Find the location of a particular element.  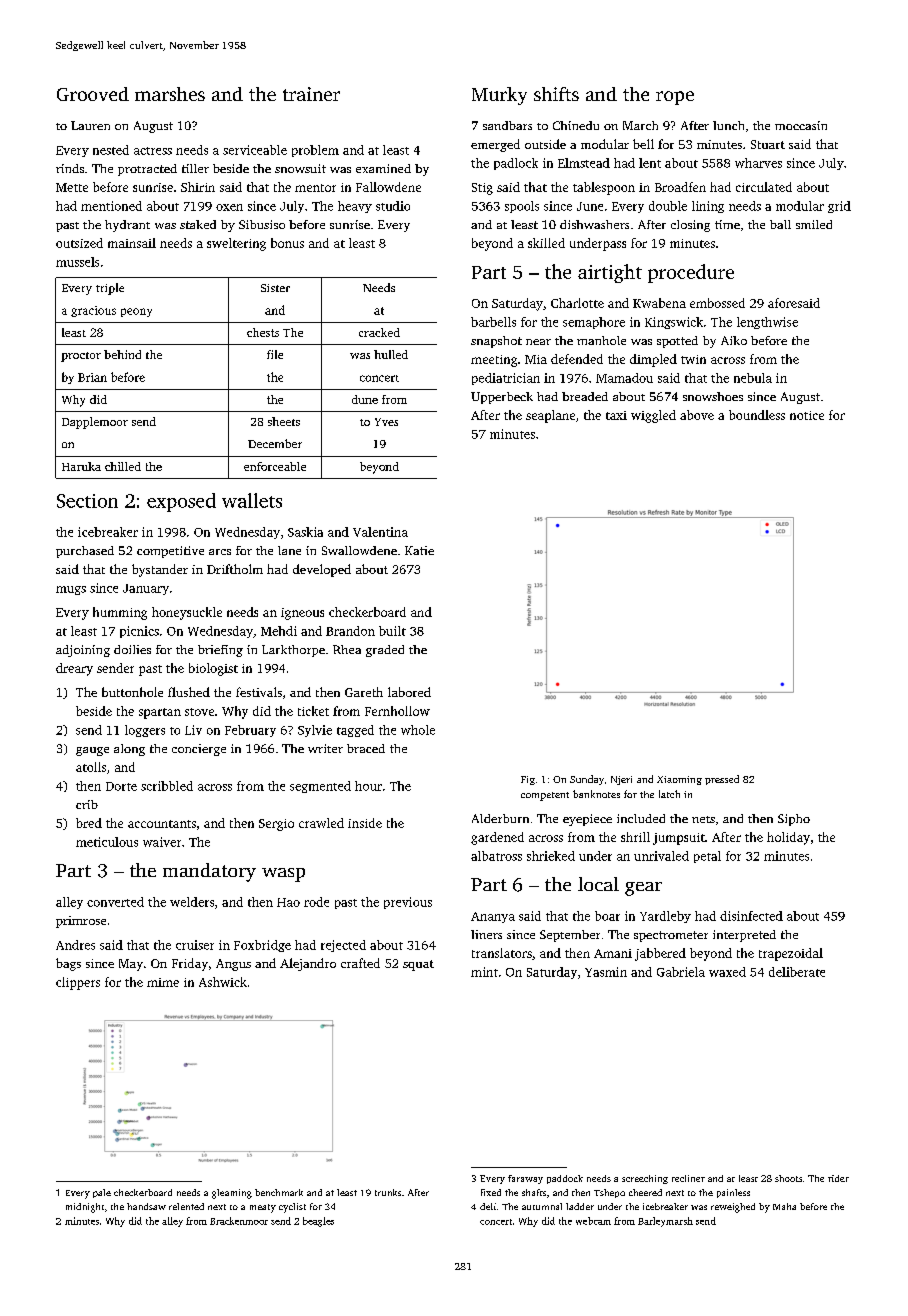

latch is located at coordinates (669, 794).
